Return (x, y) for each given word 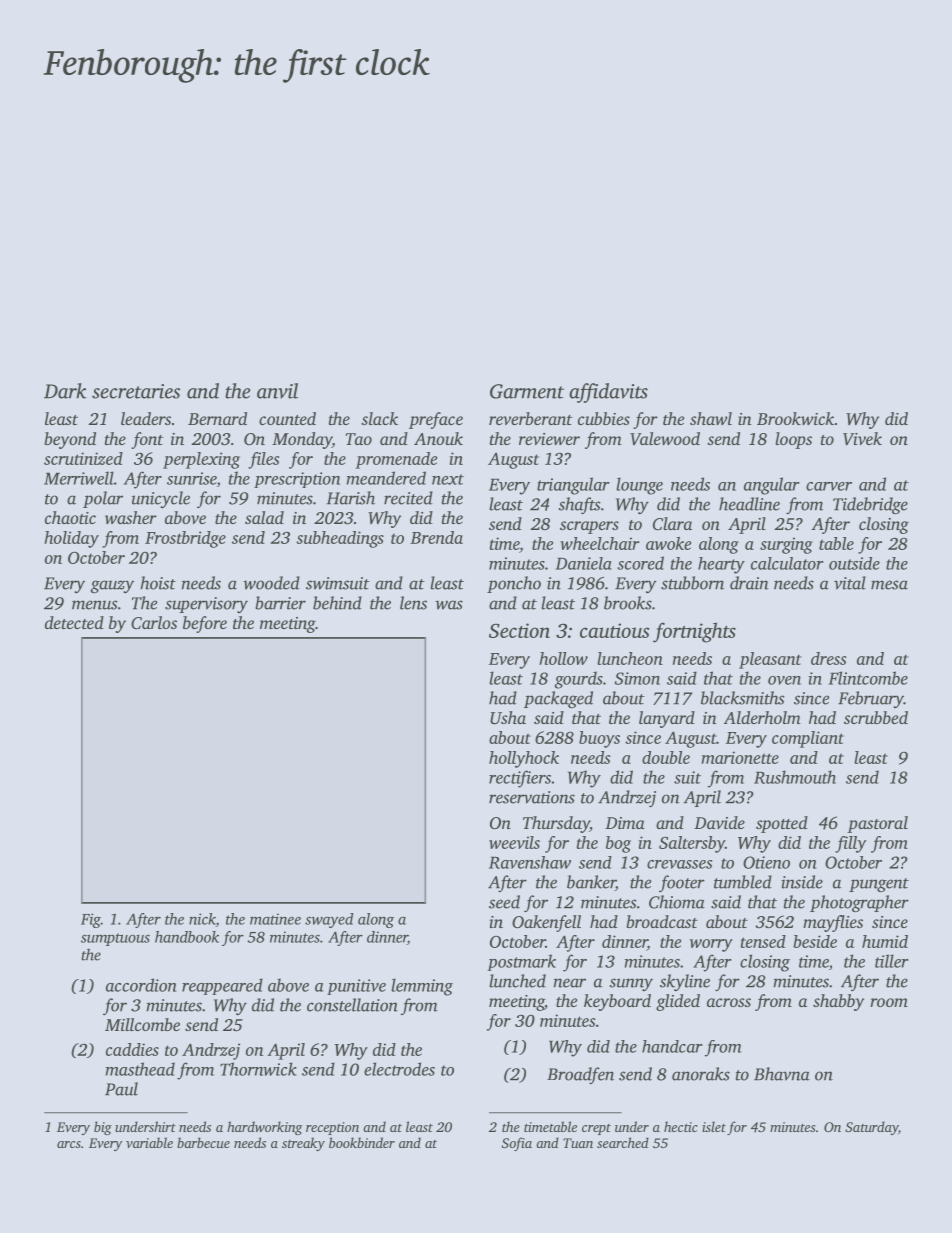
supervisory (206, 605)
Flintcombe (868, 678)
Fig (91, 920)
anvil (277, 391)
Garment (527, 391)
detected (74, 622)
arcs (69, 1144)
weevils (514, 842)
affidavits (608, 393)
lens (413, 603)
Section (519, 630)
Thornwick (258, 1069)
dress (828, 658)
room (889, 1002)
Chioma (677, 902)
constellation (352, 1005)
